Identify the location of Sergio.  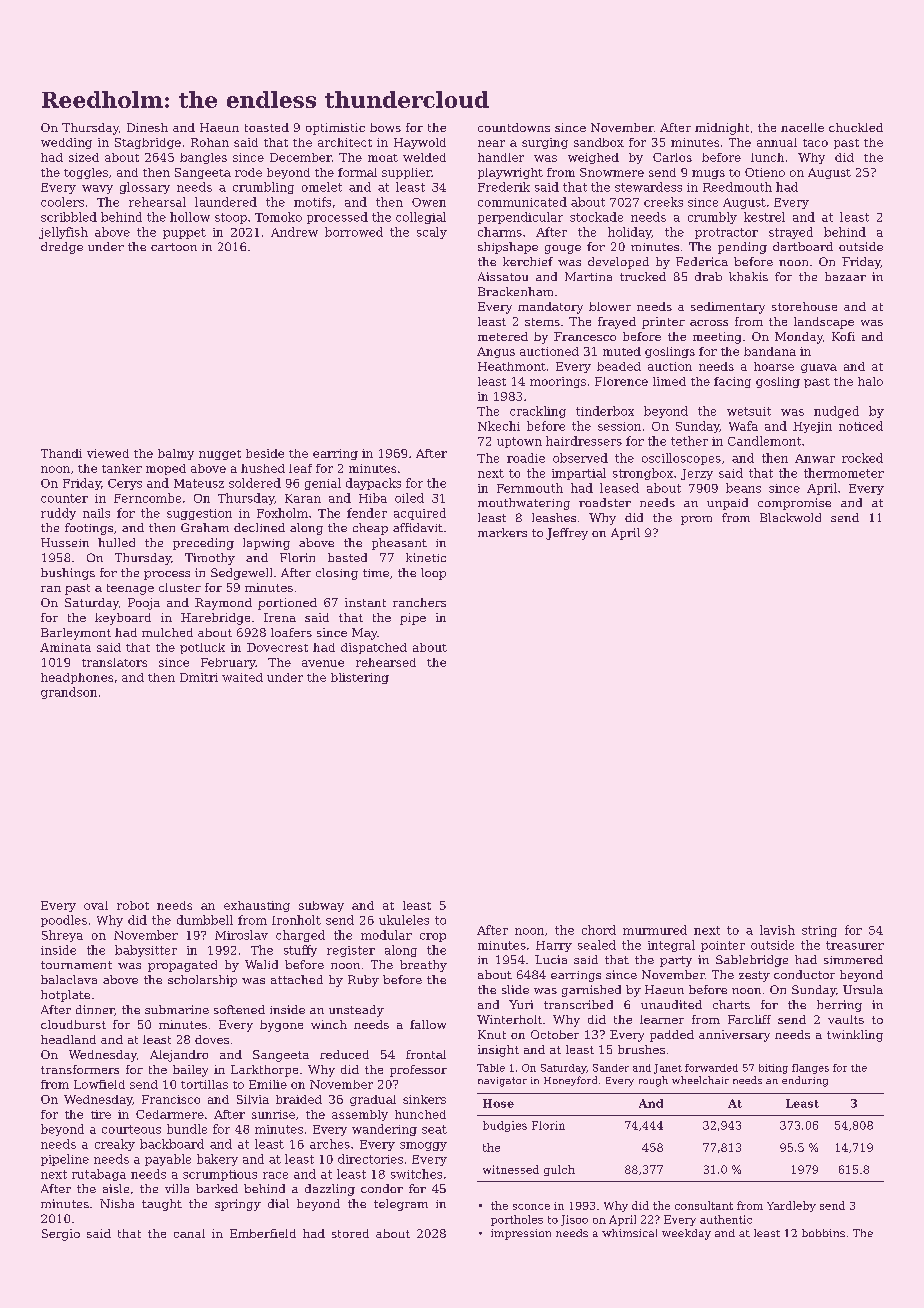
(61, 1235).
